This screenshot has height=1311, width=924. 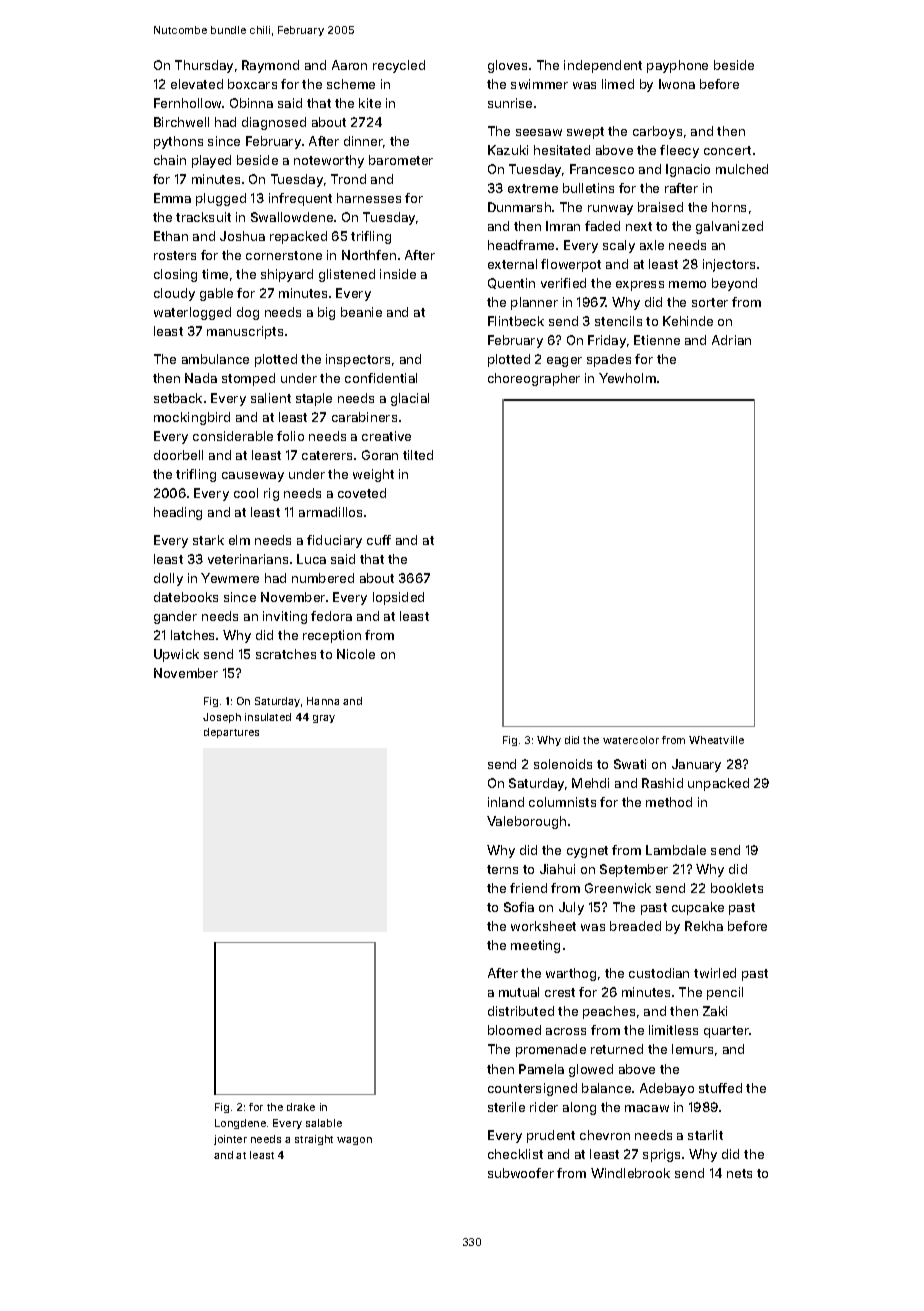 I want to click on jointer, so click(x=230, y=1140).
